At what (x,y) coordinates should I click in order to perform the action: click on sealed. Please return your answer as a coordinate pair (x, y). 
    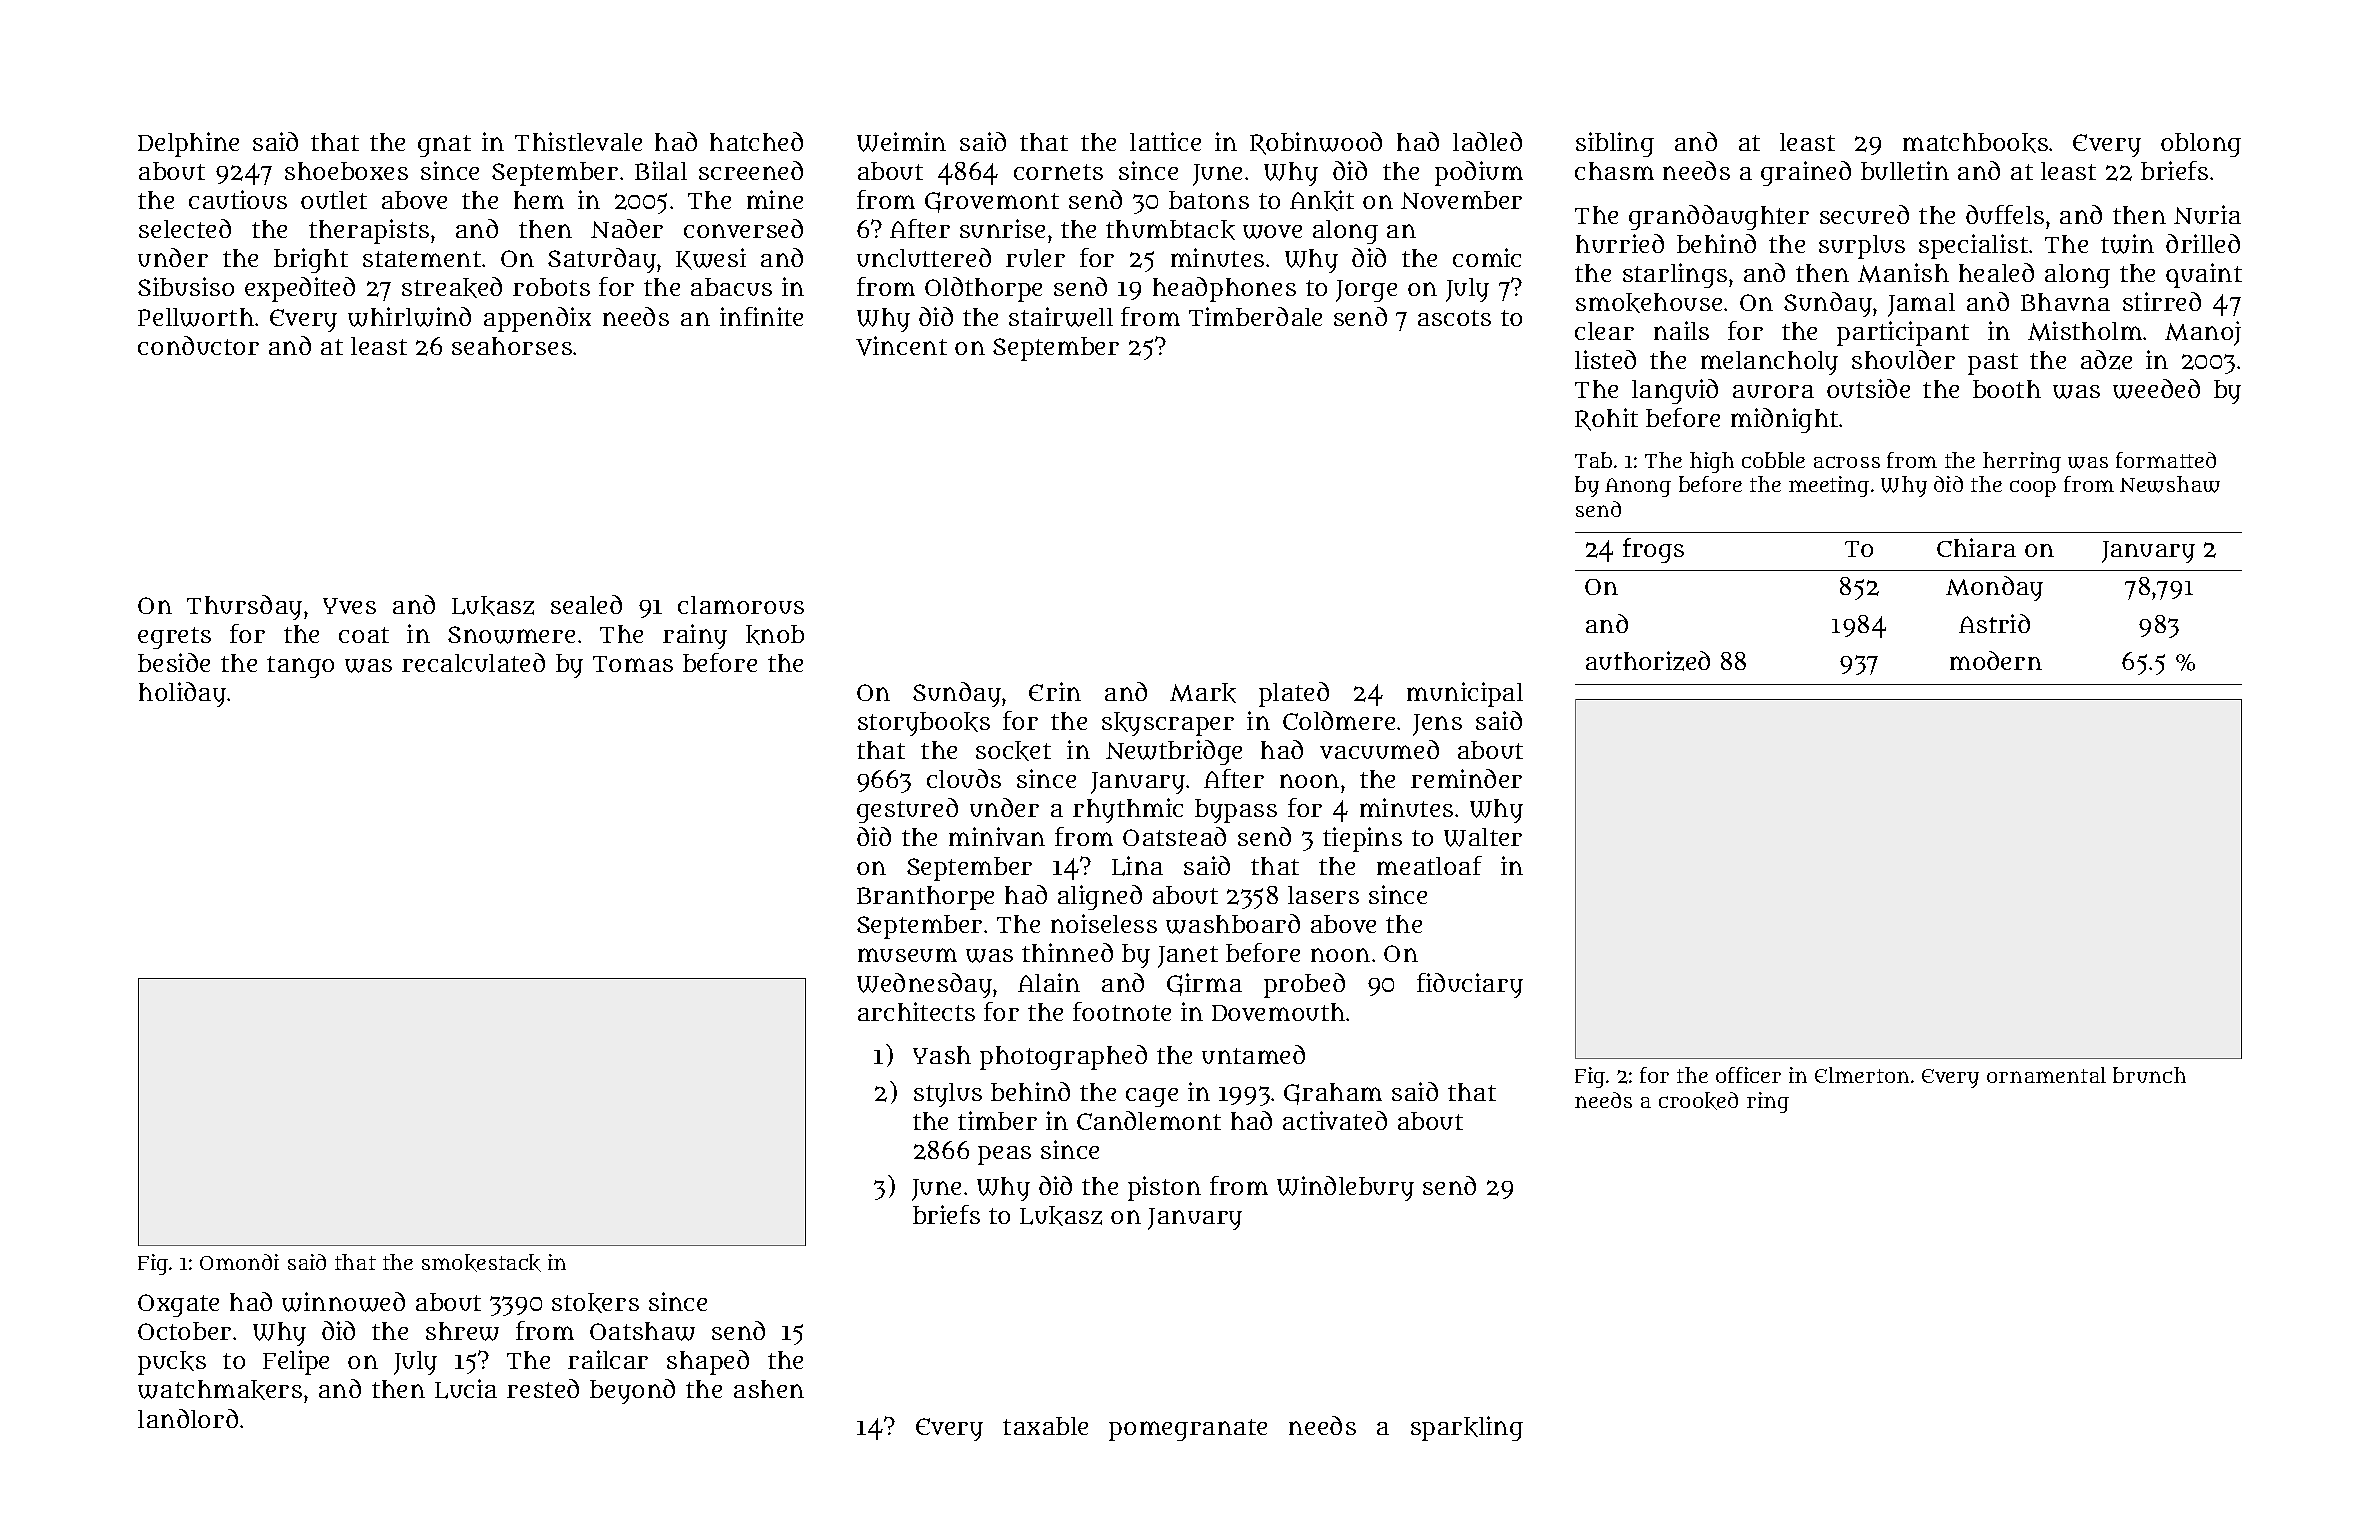
    Looking at the image, I should click on (586, 604).
